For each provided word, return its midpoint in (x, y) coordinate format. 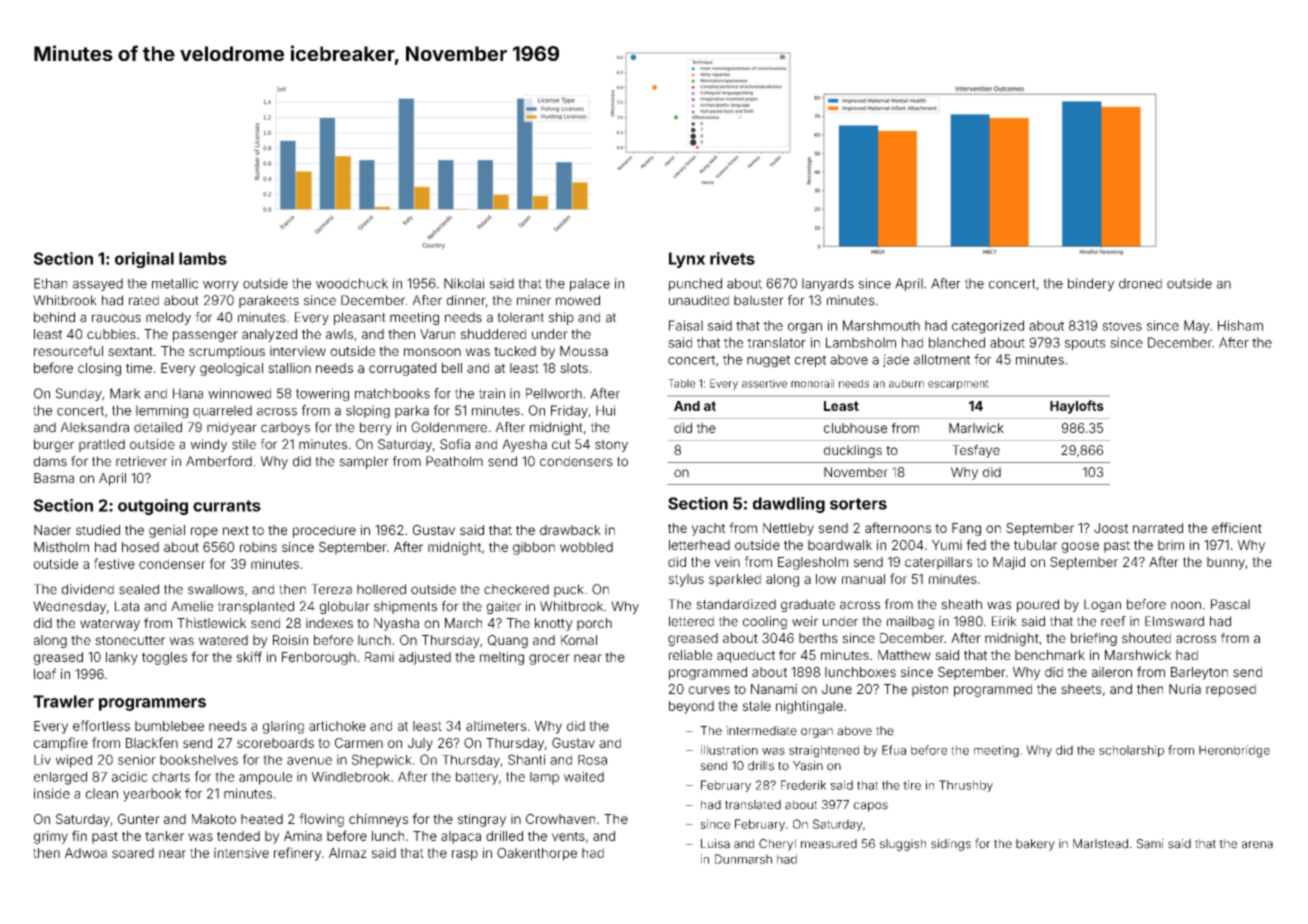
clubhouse (855, 428)
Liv (42, 759)
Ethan (50, 283)
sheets (1081, 689)
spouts (1085, 344)
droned (1140, 283)
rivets (732, 258)
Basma (54, 478)
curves (709, 690)
